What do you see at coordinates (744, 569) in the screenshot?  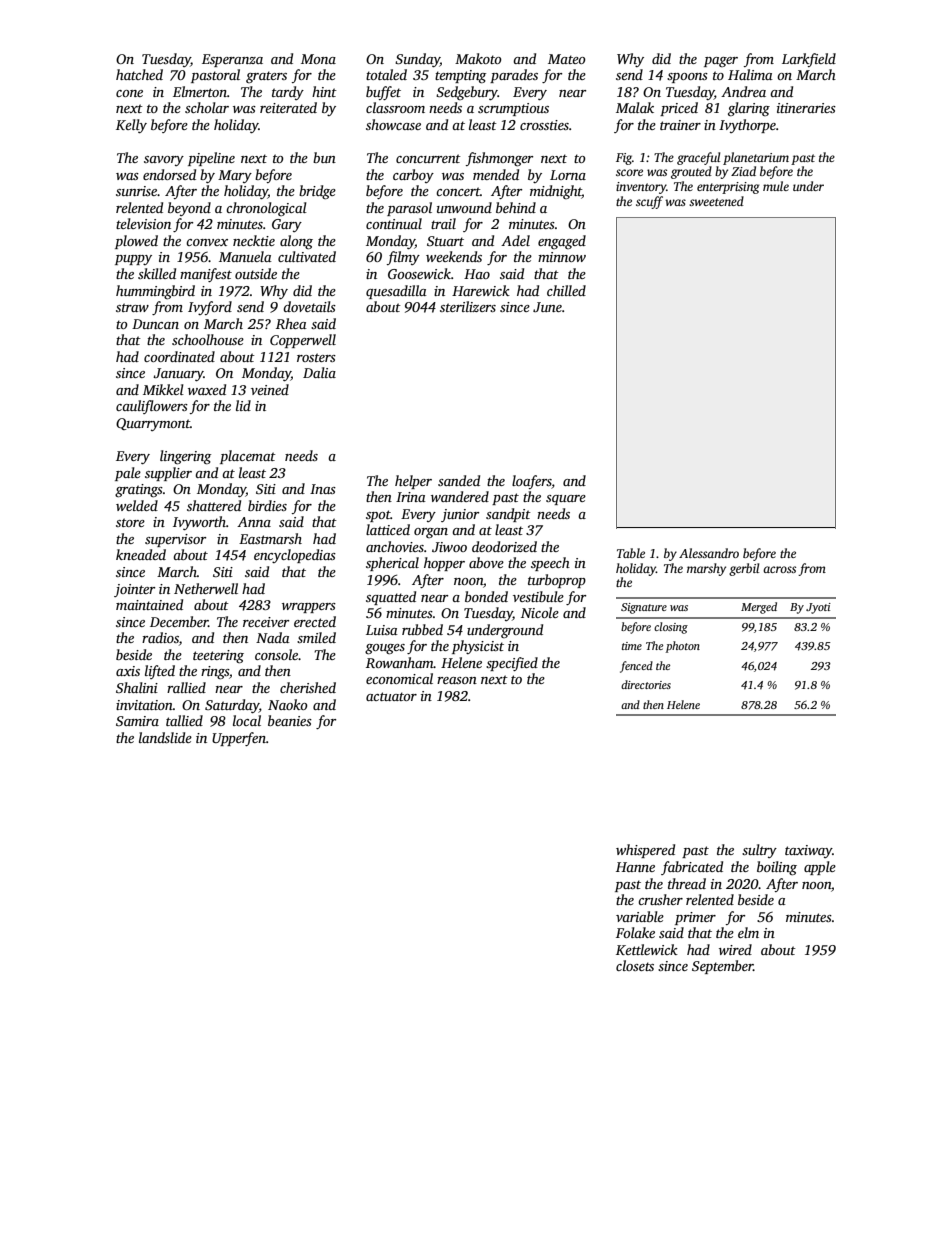 I see `gerbil` at bounding box center [744, 569].
